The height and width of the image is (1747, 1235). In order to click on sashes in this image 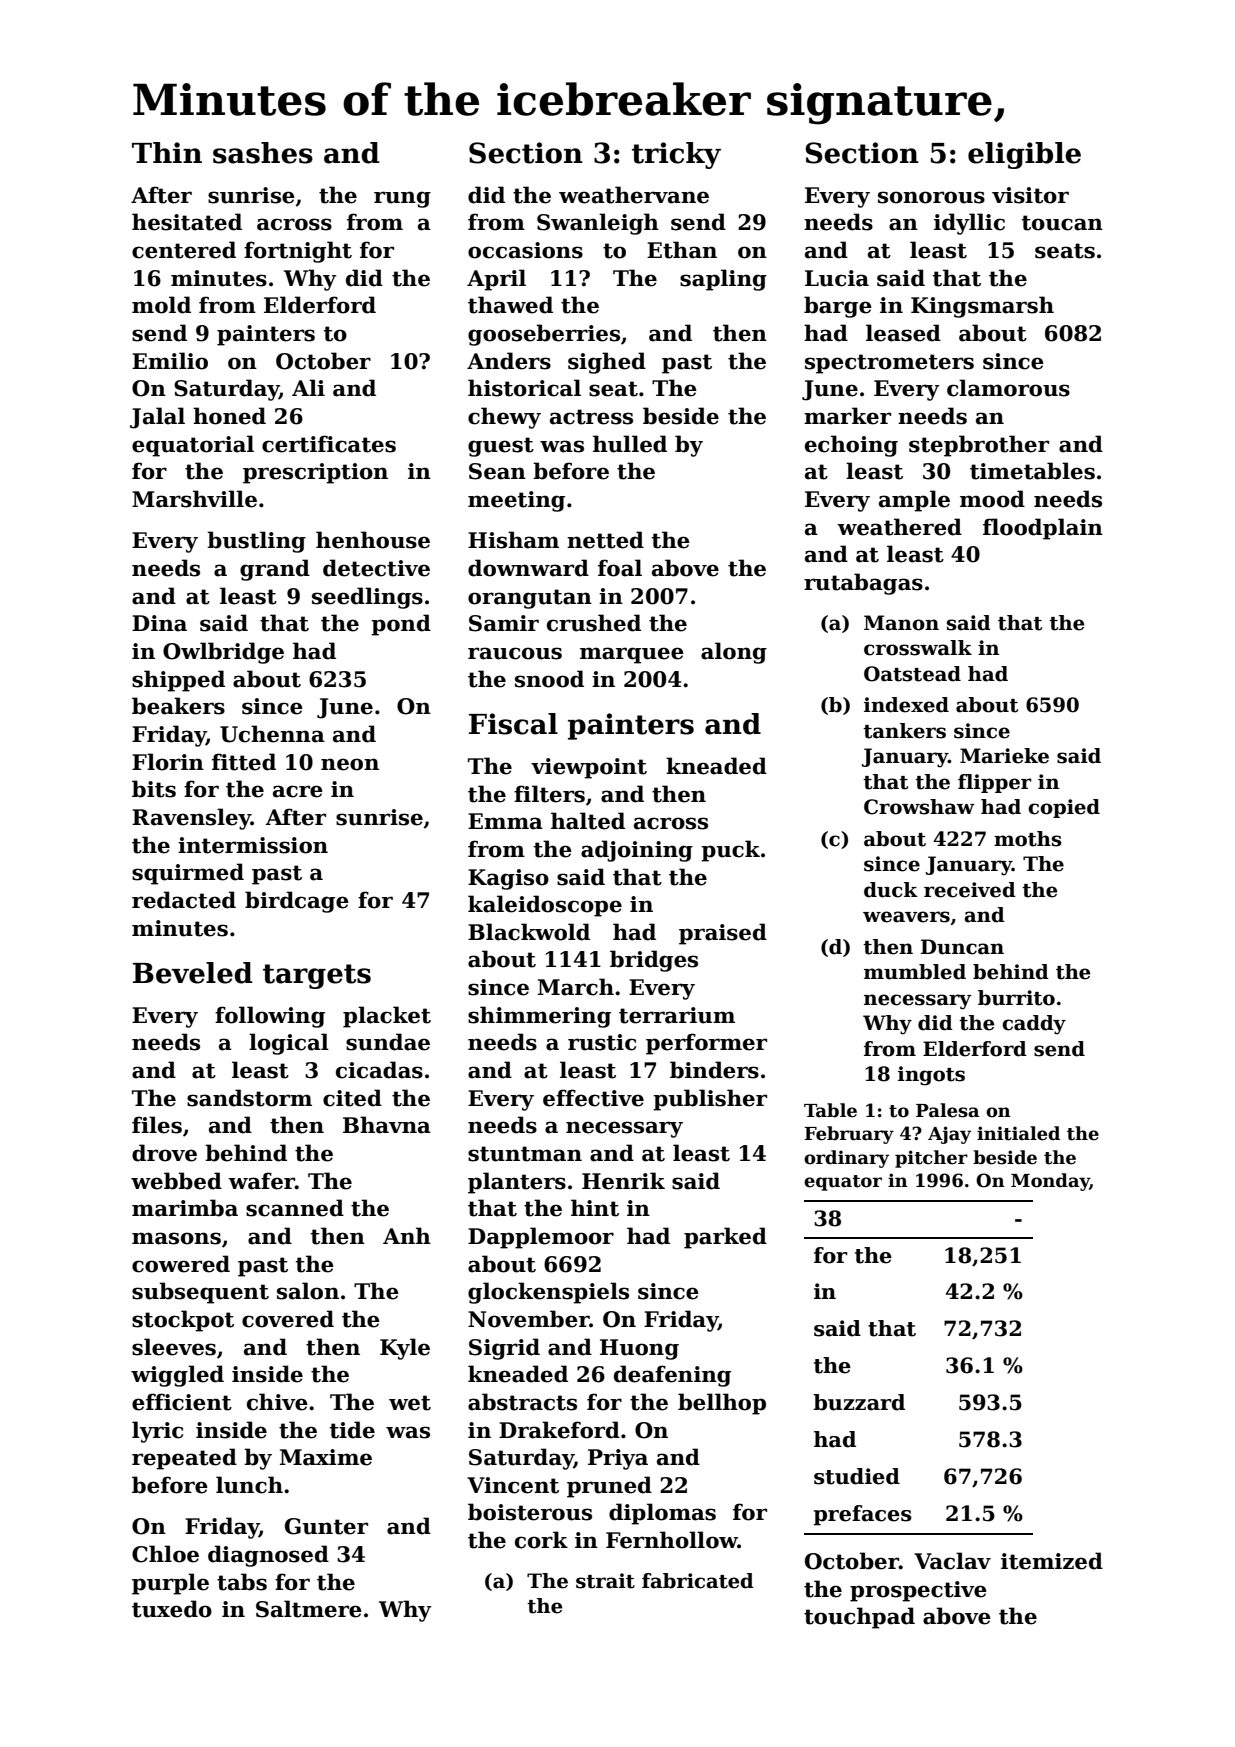, I will do `click(263, 153)`.
